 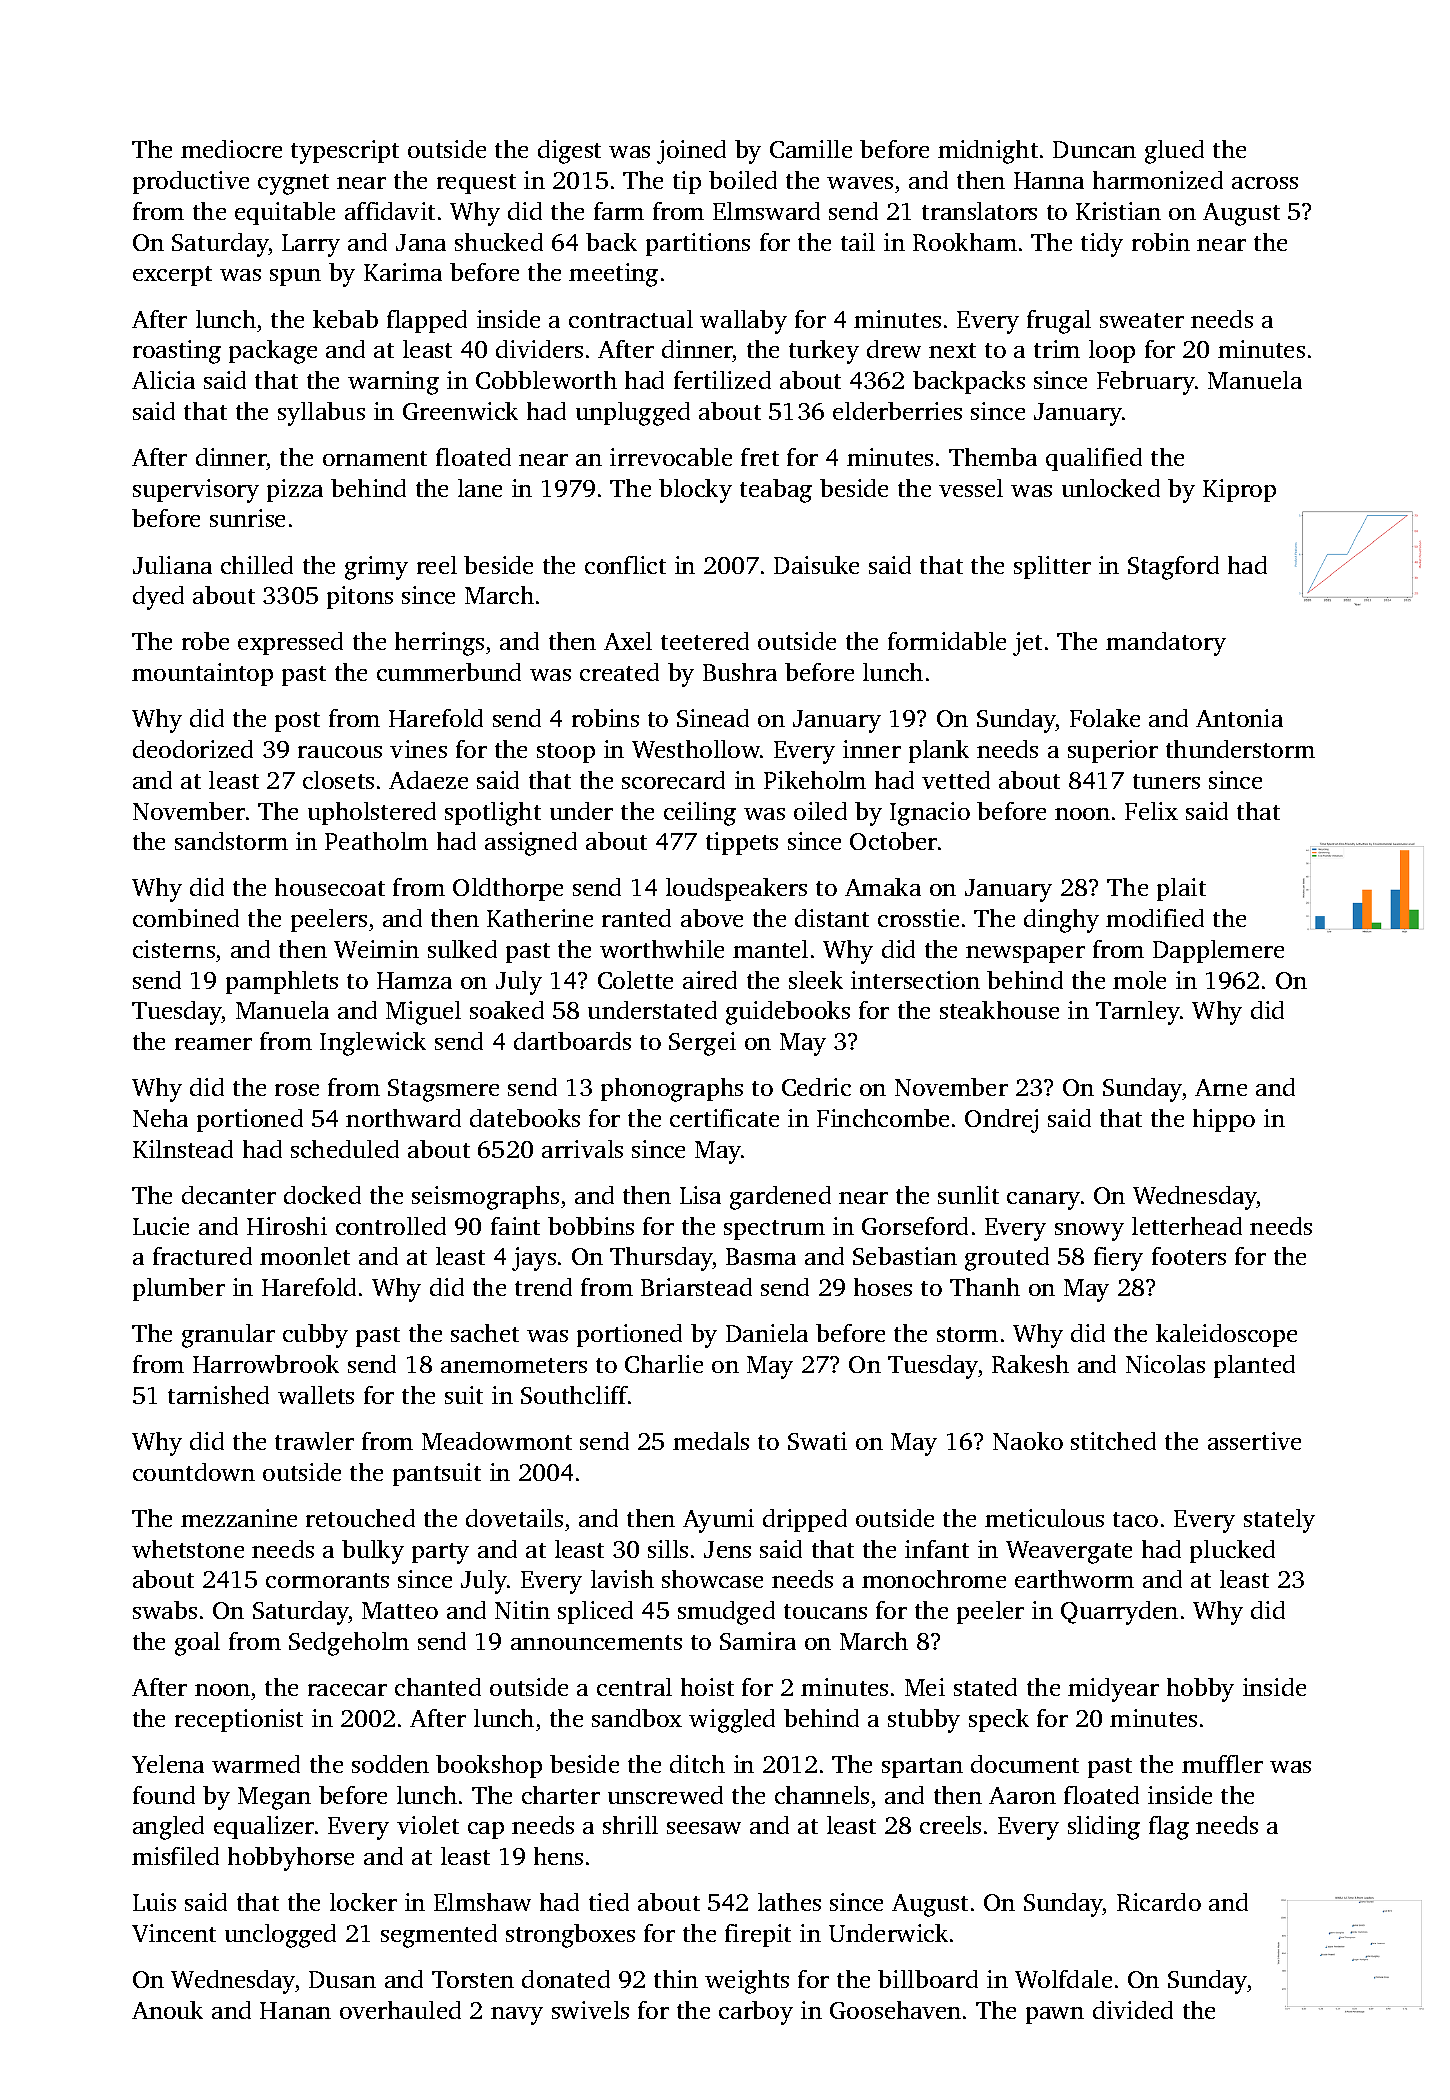 What do you see at coordinates (1224, 1120) in the document?
I see `hippo` at bounding box center [1224, 1120].
